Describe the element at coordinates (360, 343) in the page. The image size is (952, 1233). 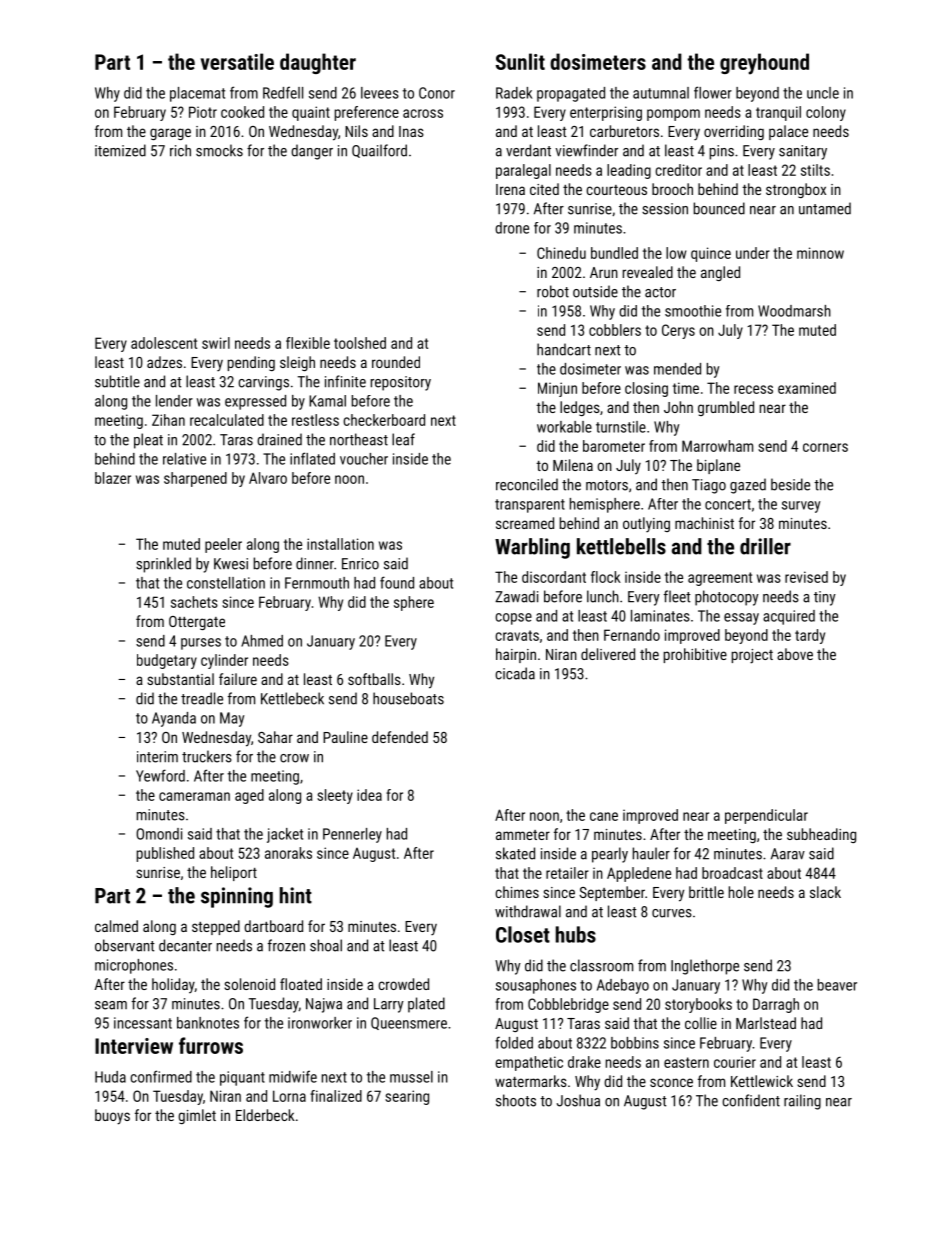
I see `toolshed` at that location.
